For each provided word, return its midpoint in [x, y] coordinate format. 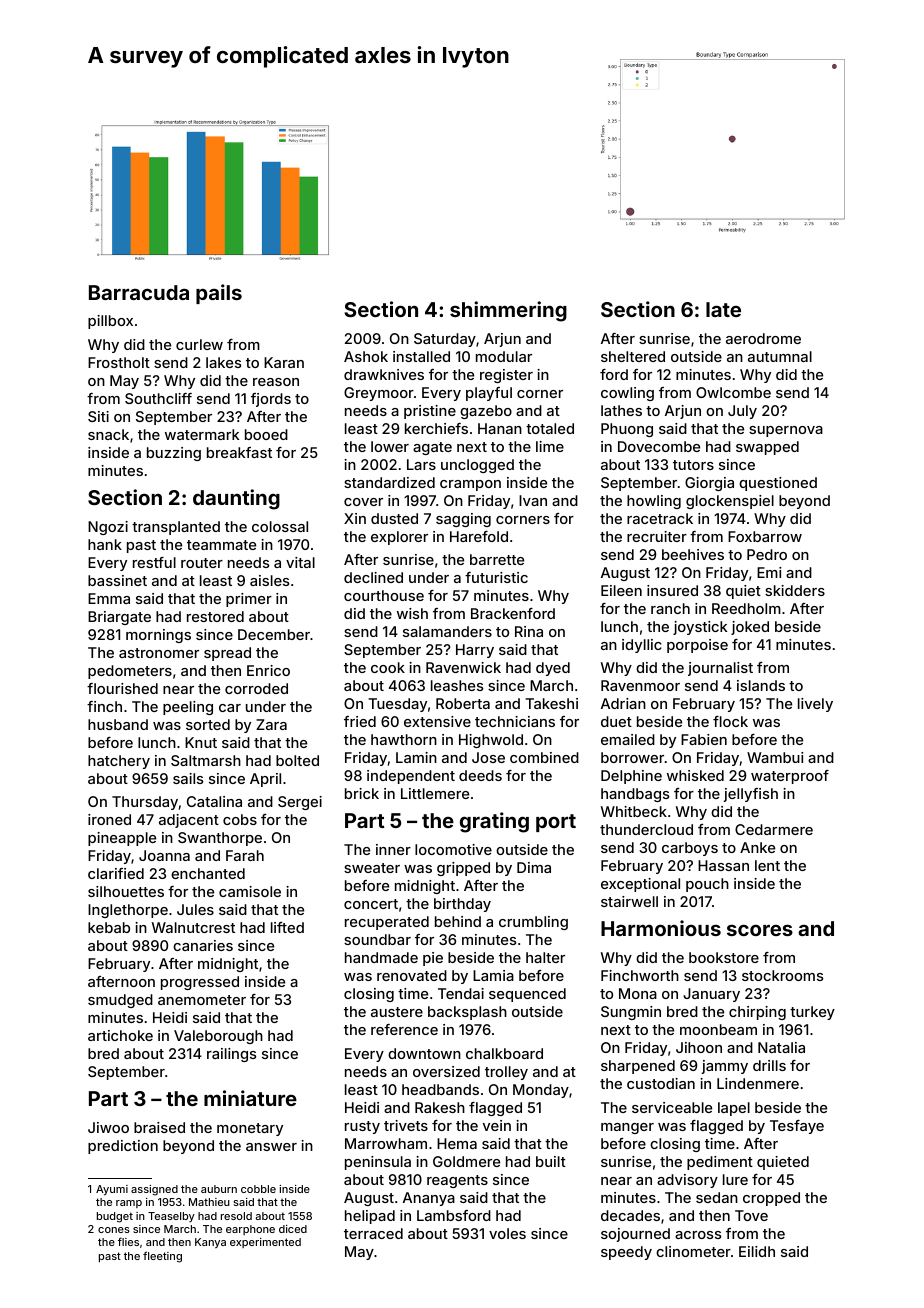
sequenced [527, 995]
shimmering [508, 311]
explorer [399, 538]
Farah [245, 855]
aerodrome [763, 338]
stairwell [629, 901]
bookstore [724, 957]
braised [159, 1127]
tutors [693, 465]
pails [219, 294]
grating [494, 822]
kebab [109, 927]
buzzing [174, 454]
